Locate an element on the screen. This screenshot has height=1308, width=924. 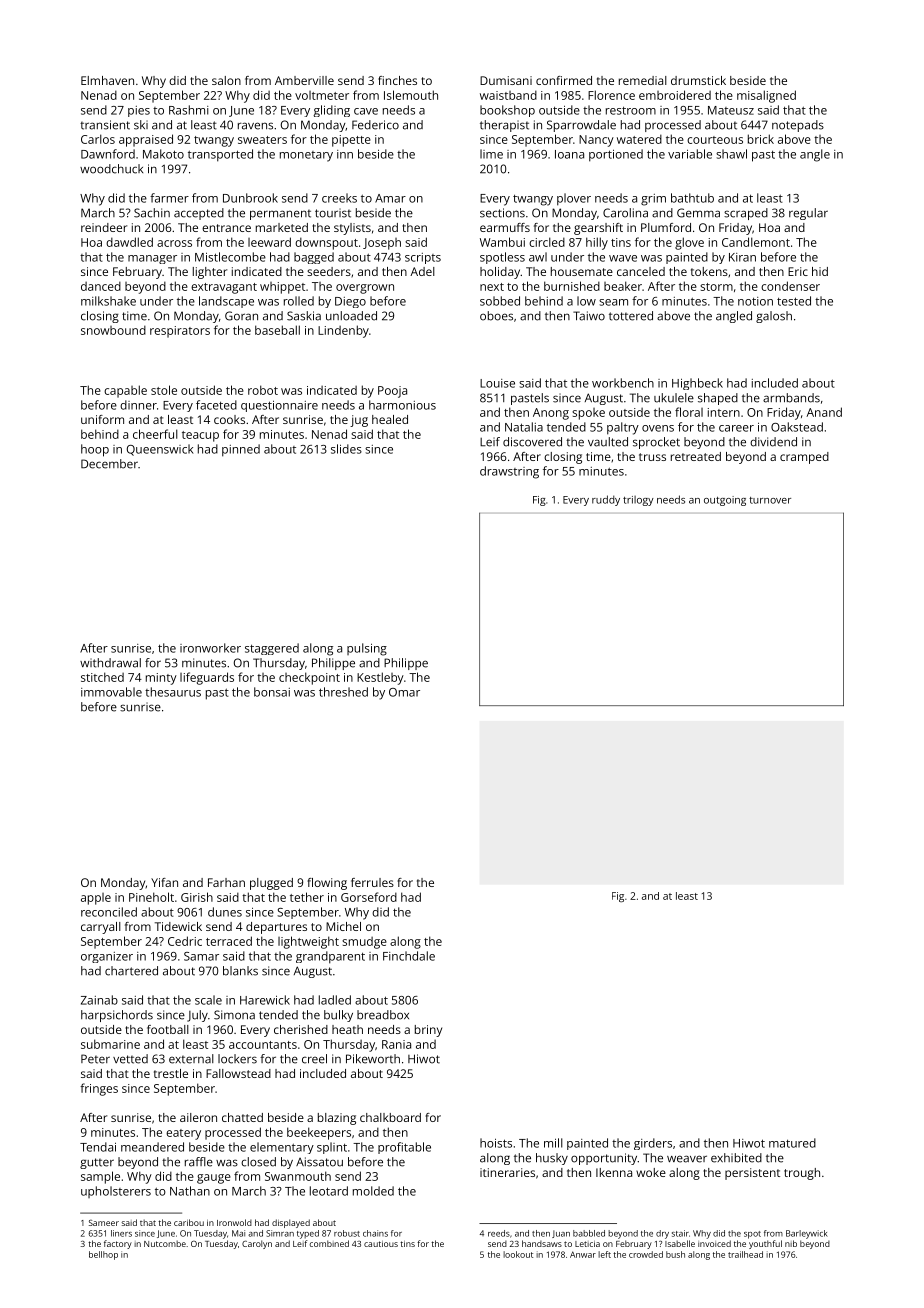
salon is located at coordinates (226, 80).
